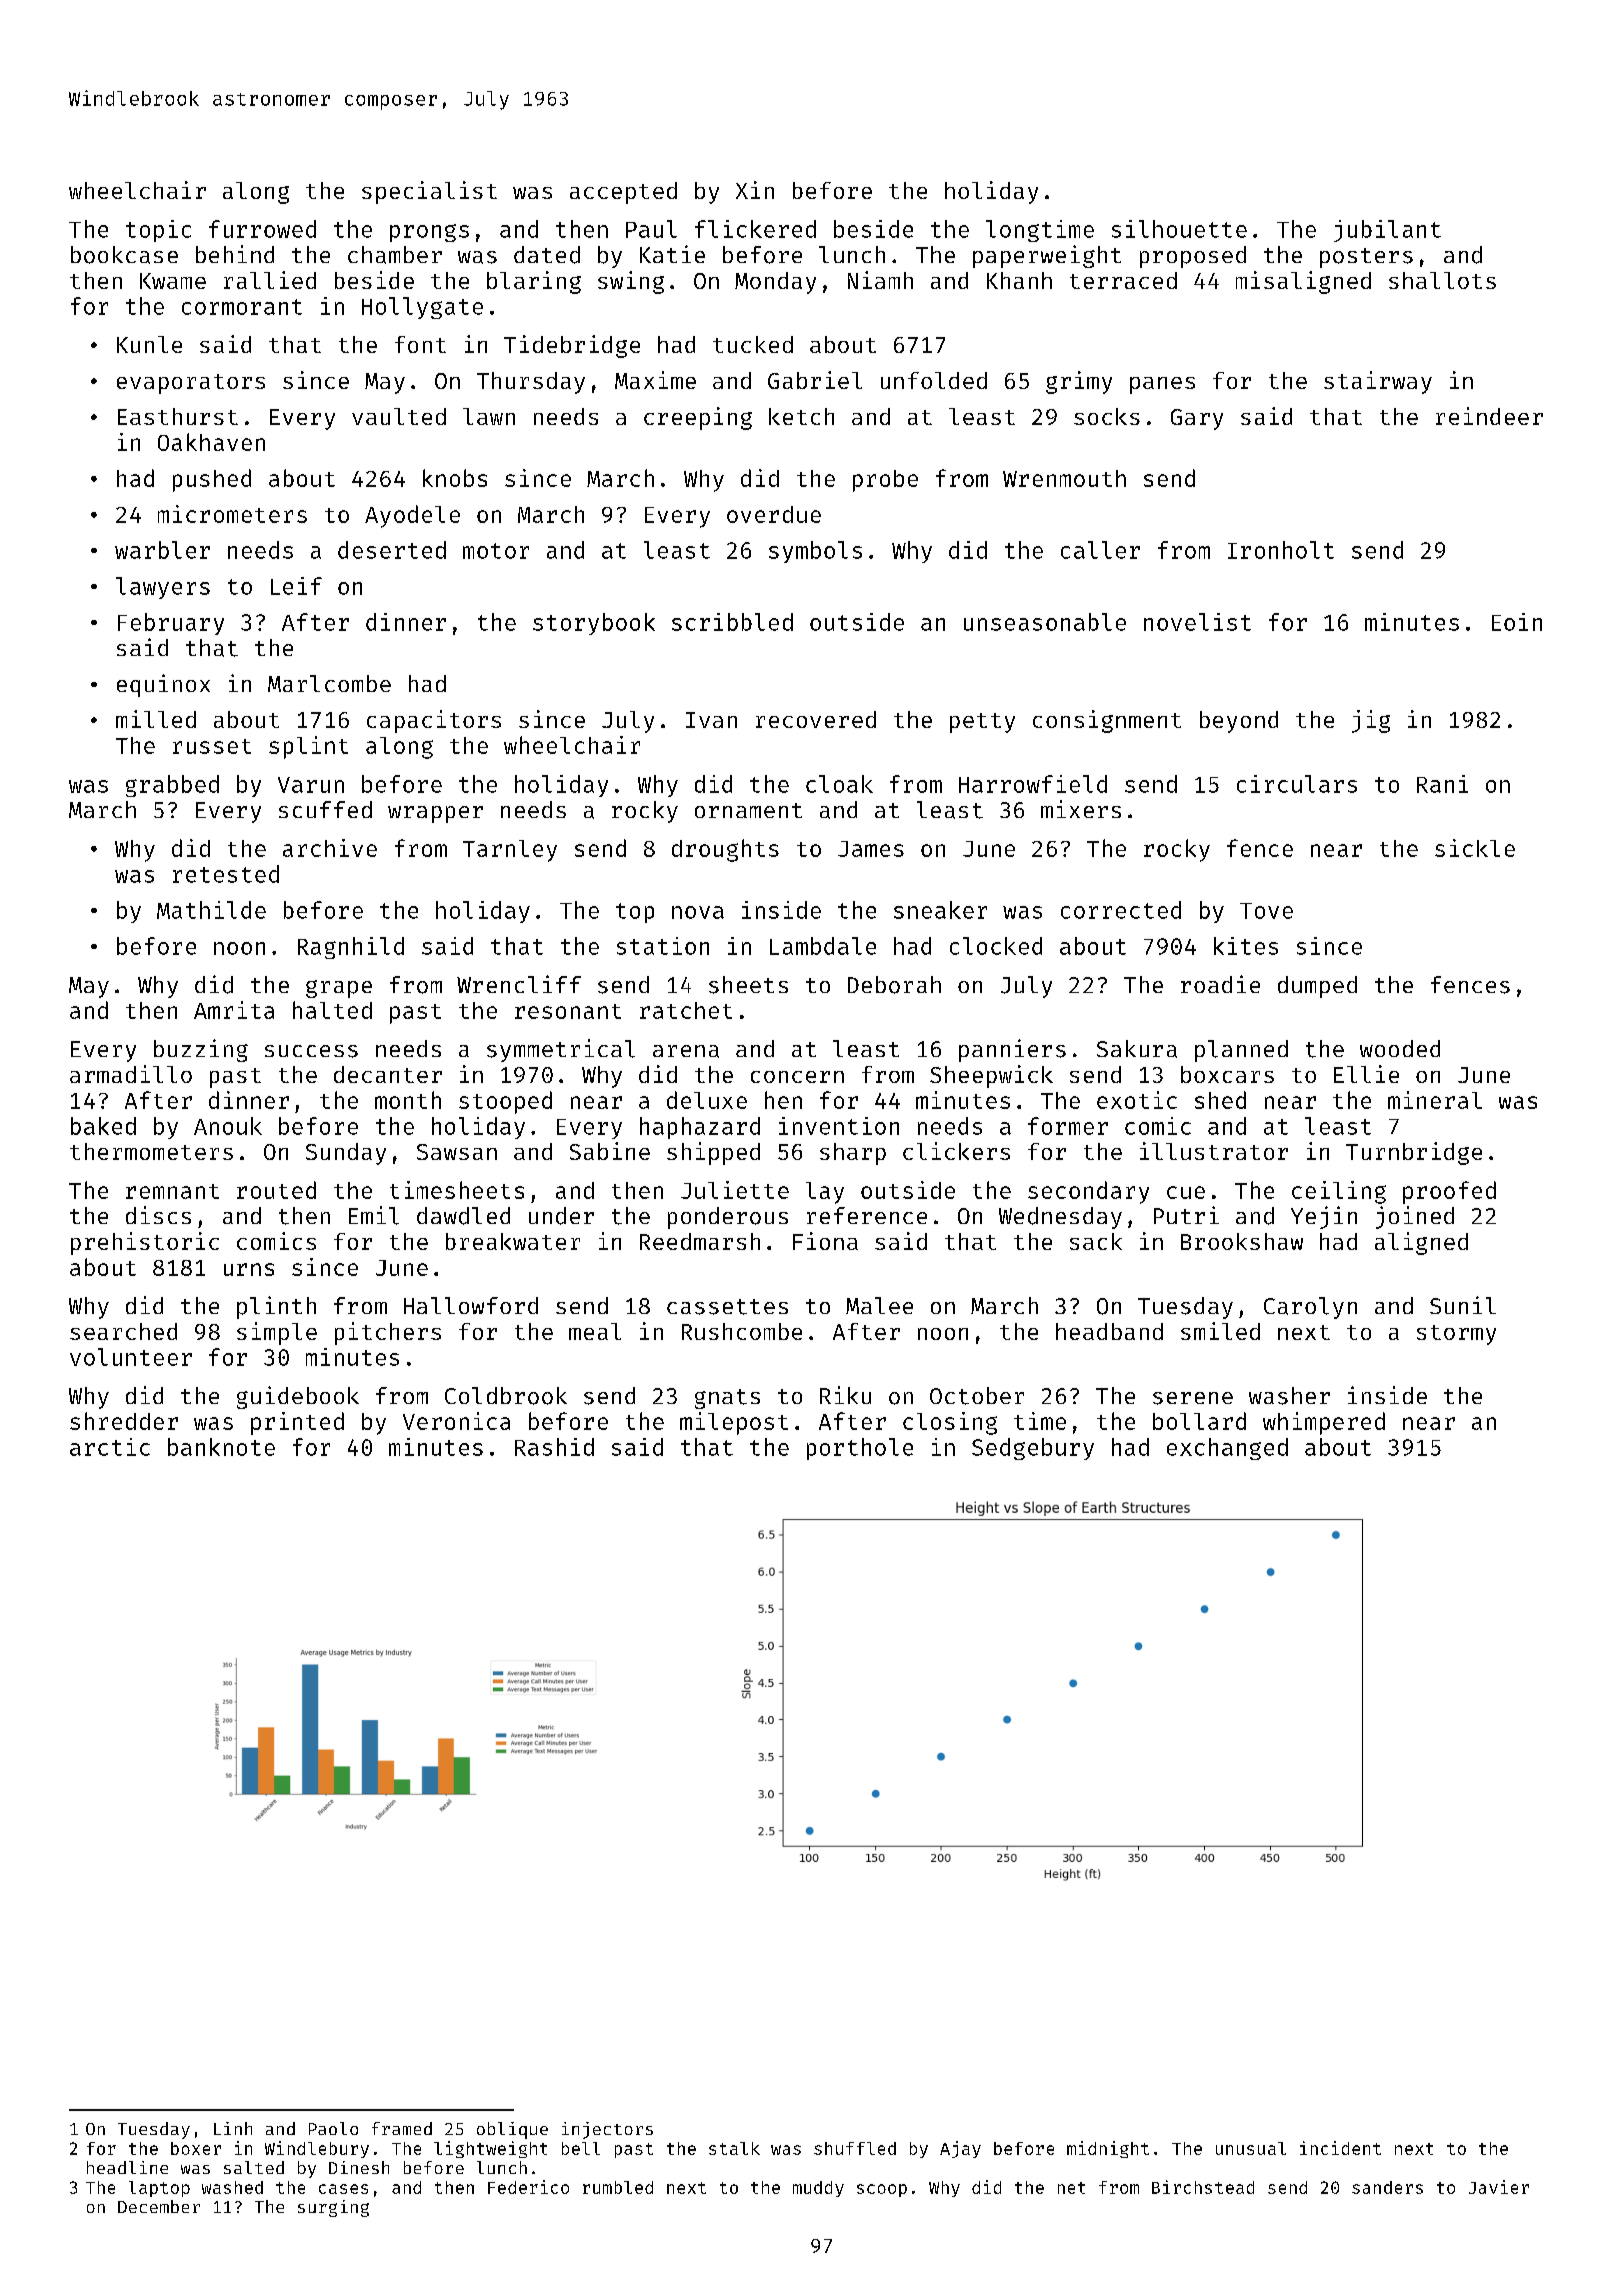  What do you see at coordinates (330, 848) in the screenshot?
I see `archive` at bounding box center [330, 848].
